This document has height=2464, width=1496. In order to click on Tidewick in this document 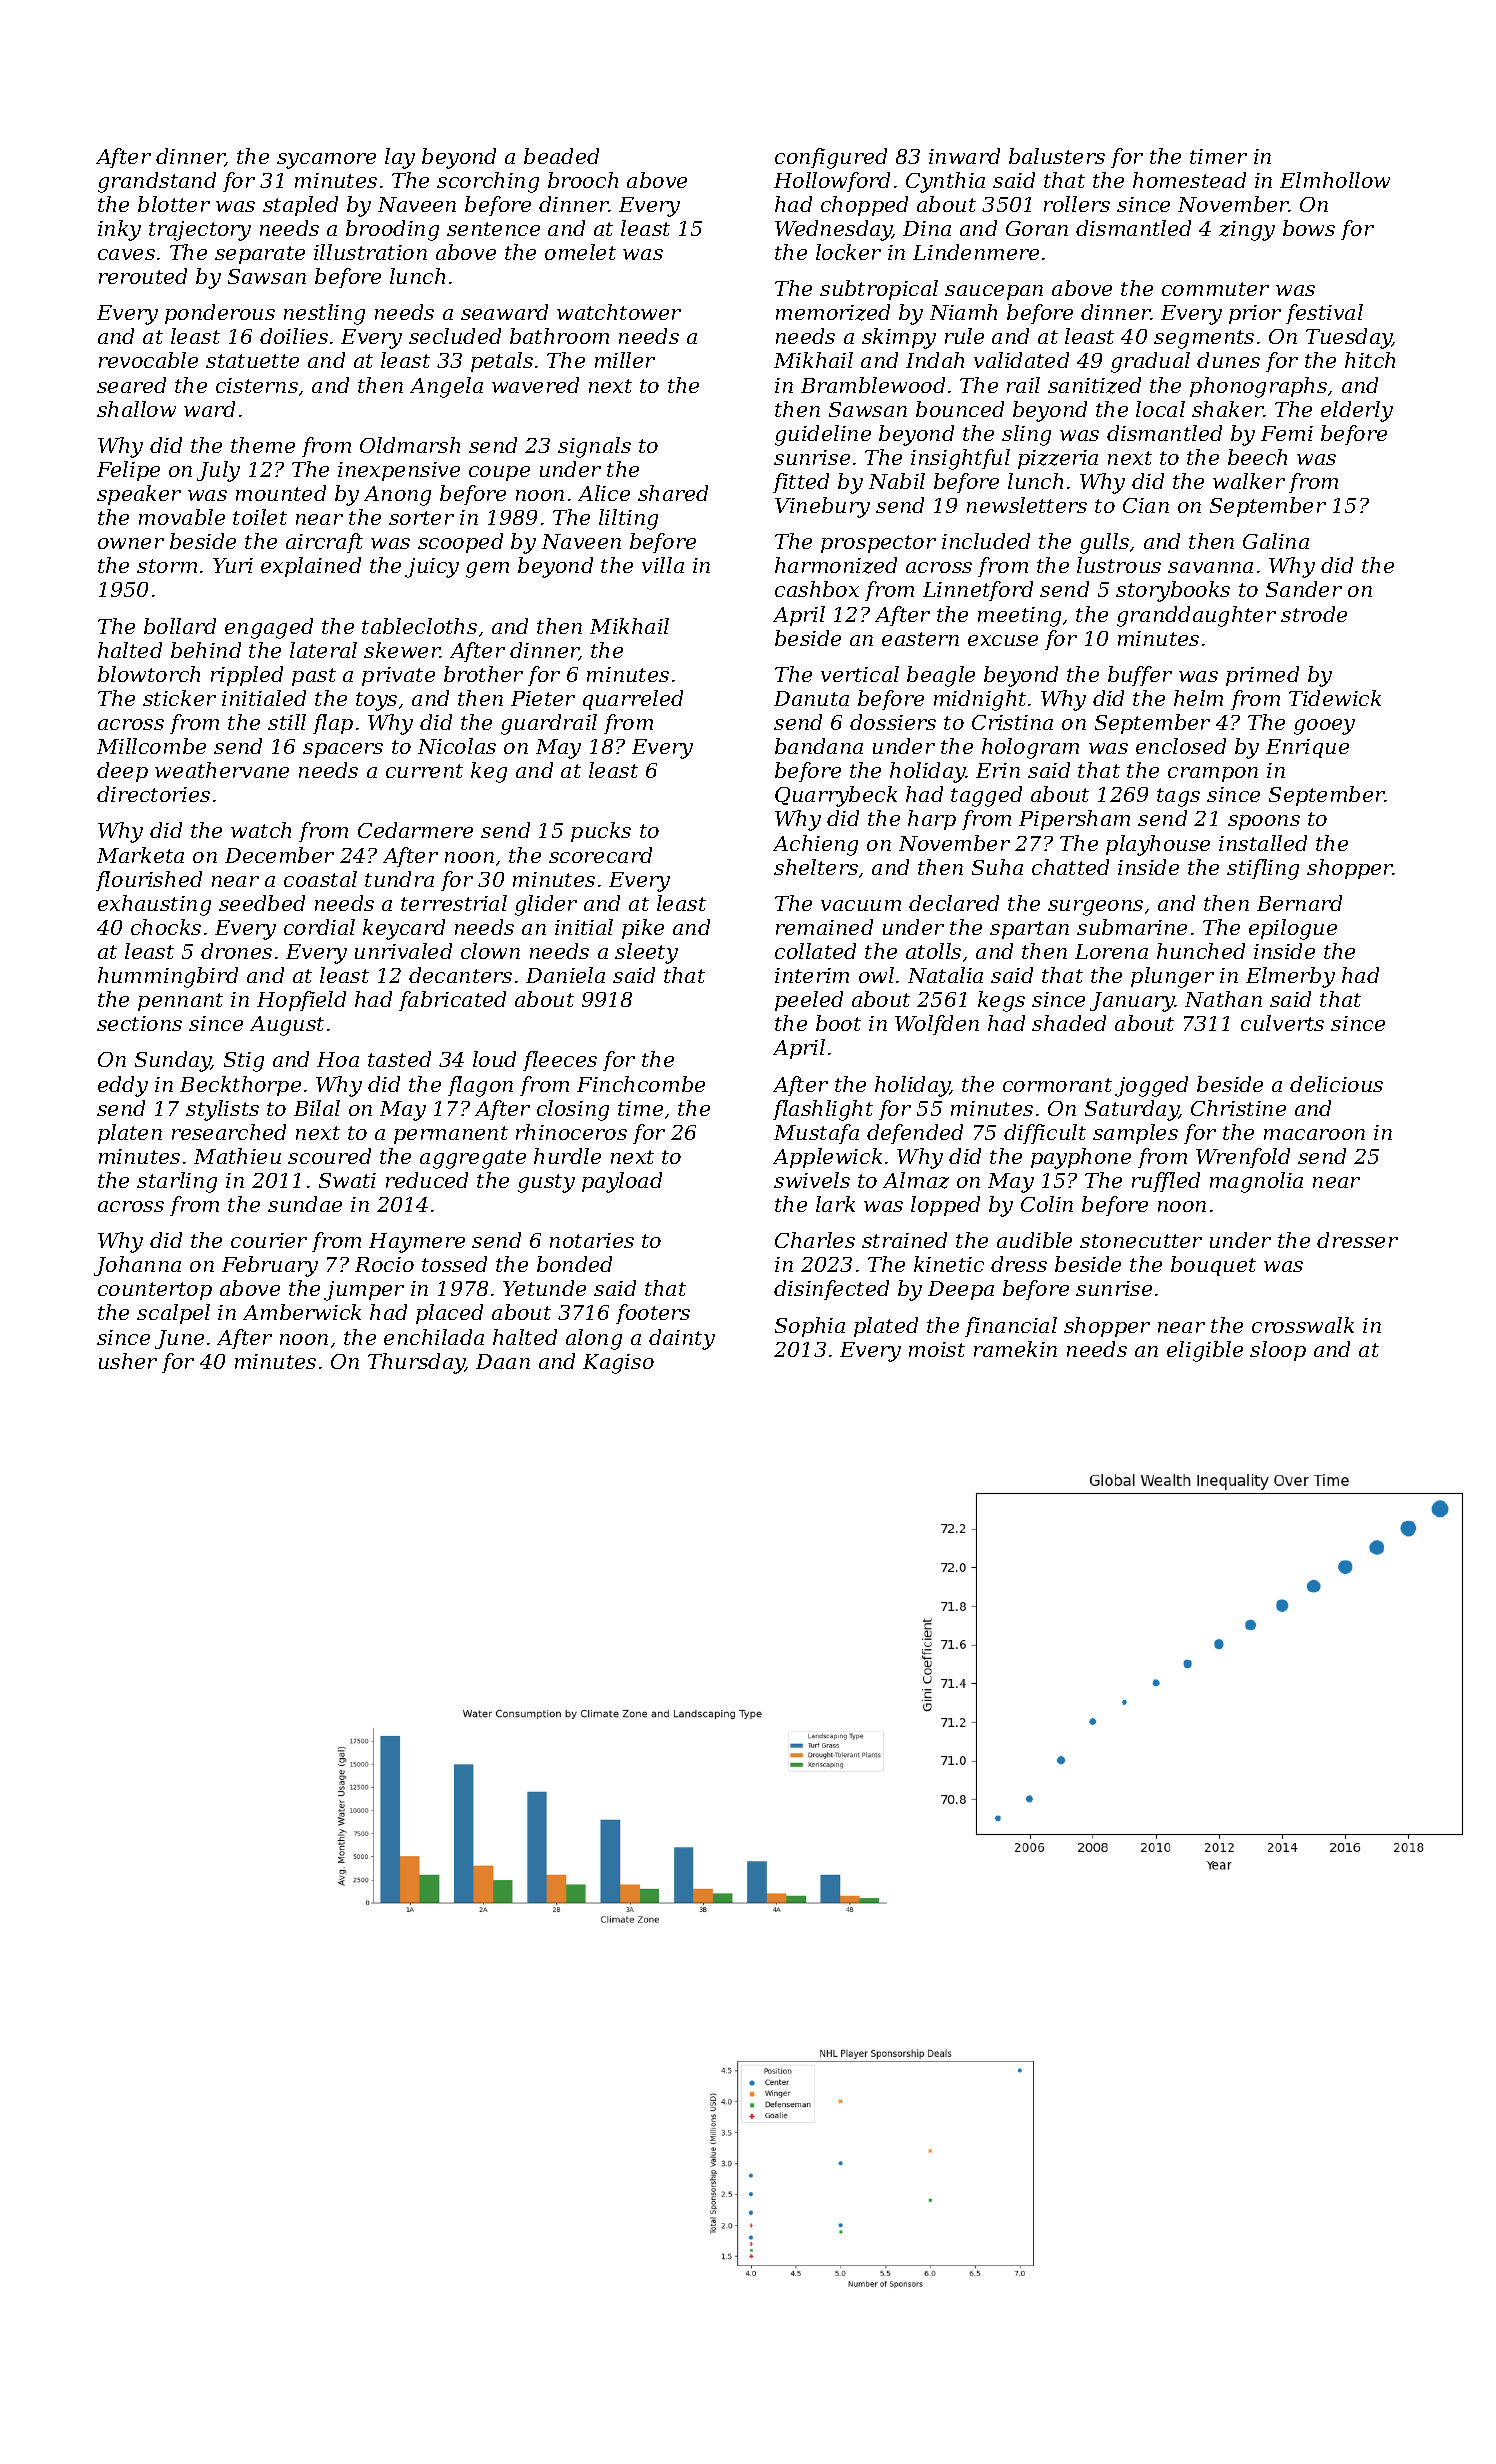, I will do `click(1335, 698)`.
